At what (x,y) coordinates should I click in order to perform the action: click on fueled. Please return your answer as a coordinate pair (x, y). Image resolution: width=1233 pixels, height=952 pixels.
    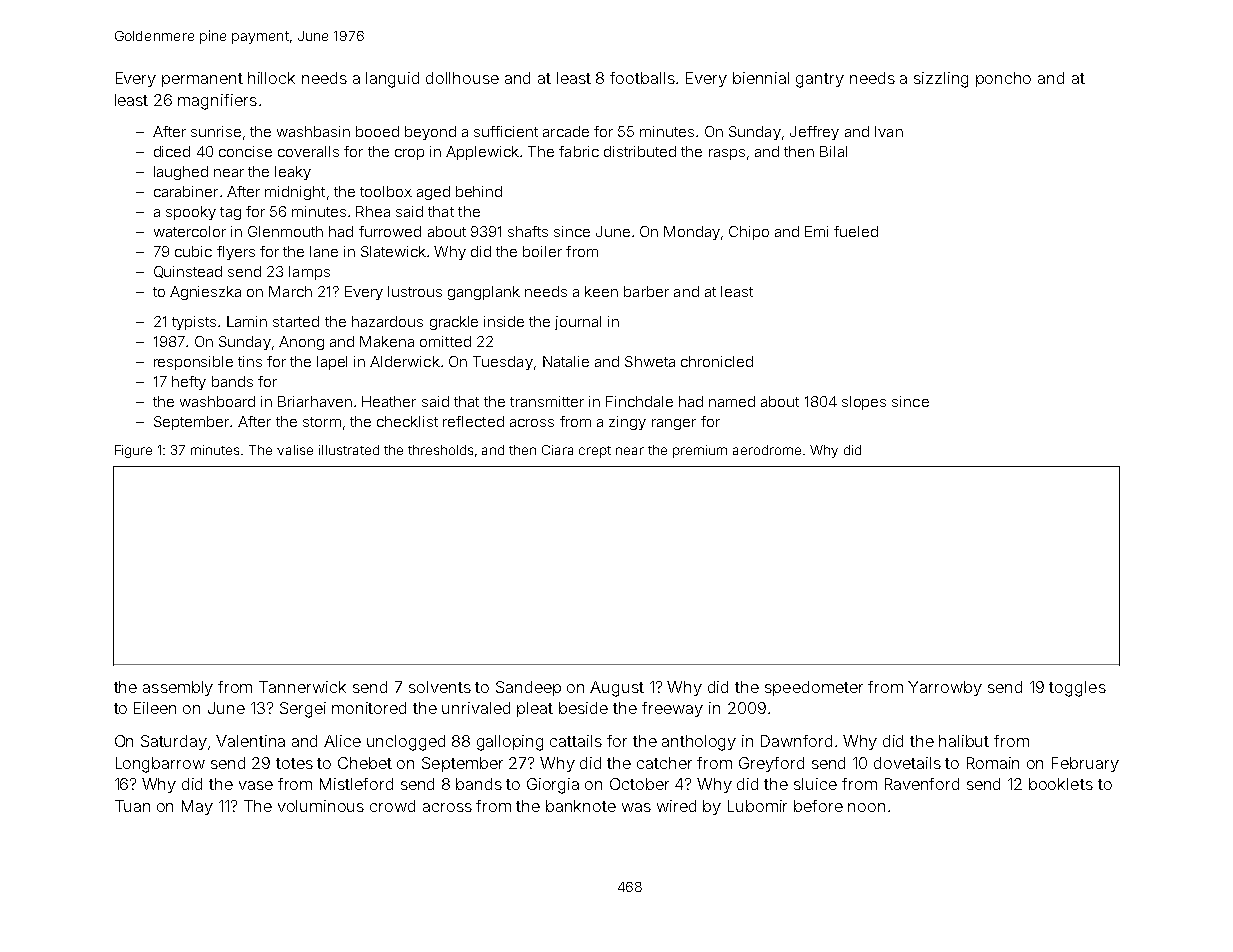
    Looking at the image, I should click on (856, 231).
